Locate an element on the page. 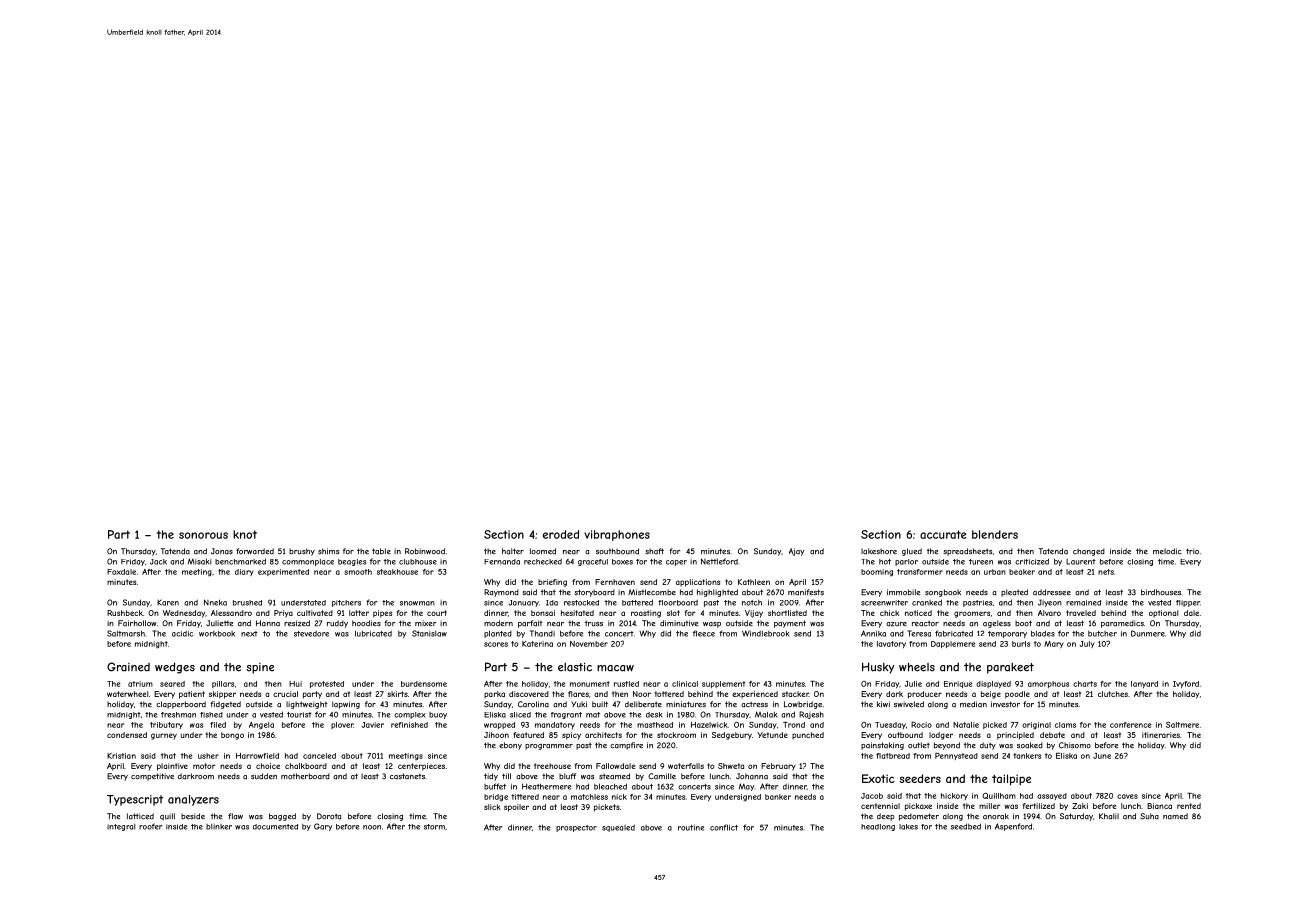 The height and width of the document is (924, 1308). tributary is located at coordinates (166, 725).
